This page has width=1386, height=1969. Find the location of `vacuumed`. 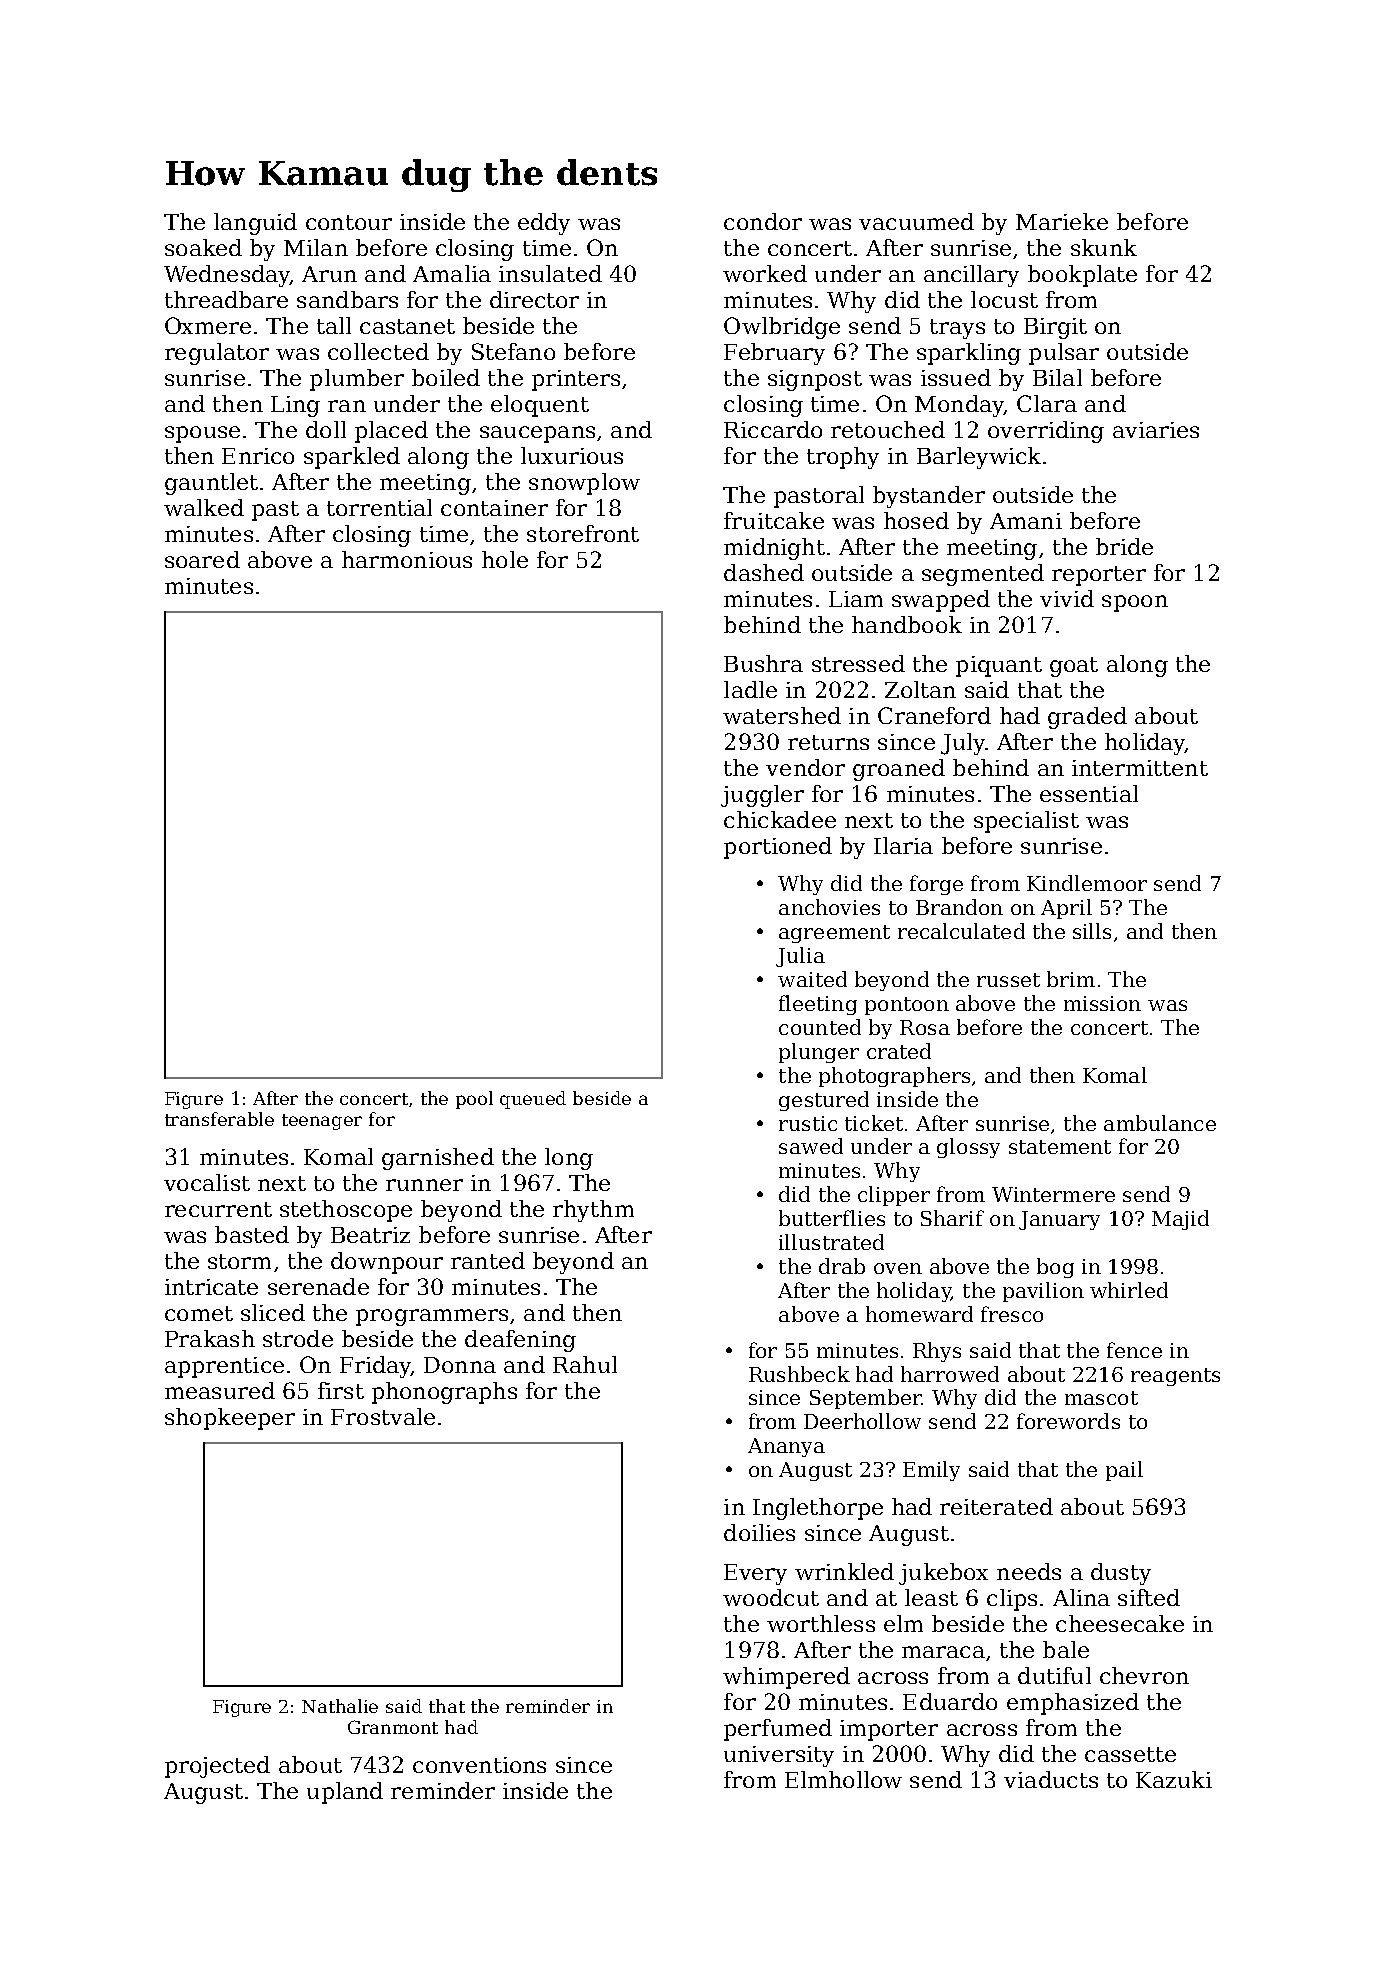

vacuumed is located at coordinates (916, 221).
